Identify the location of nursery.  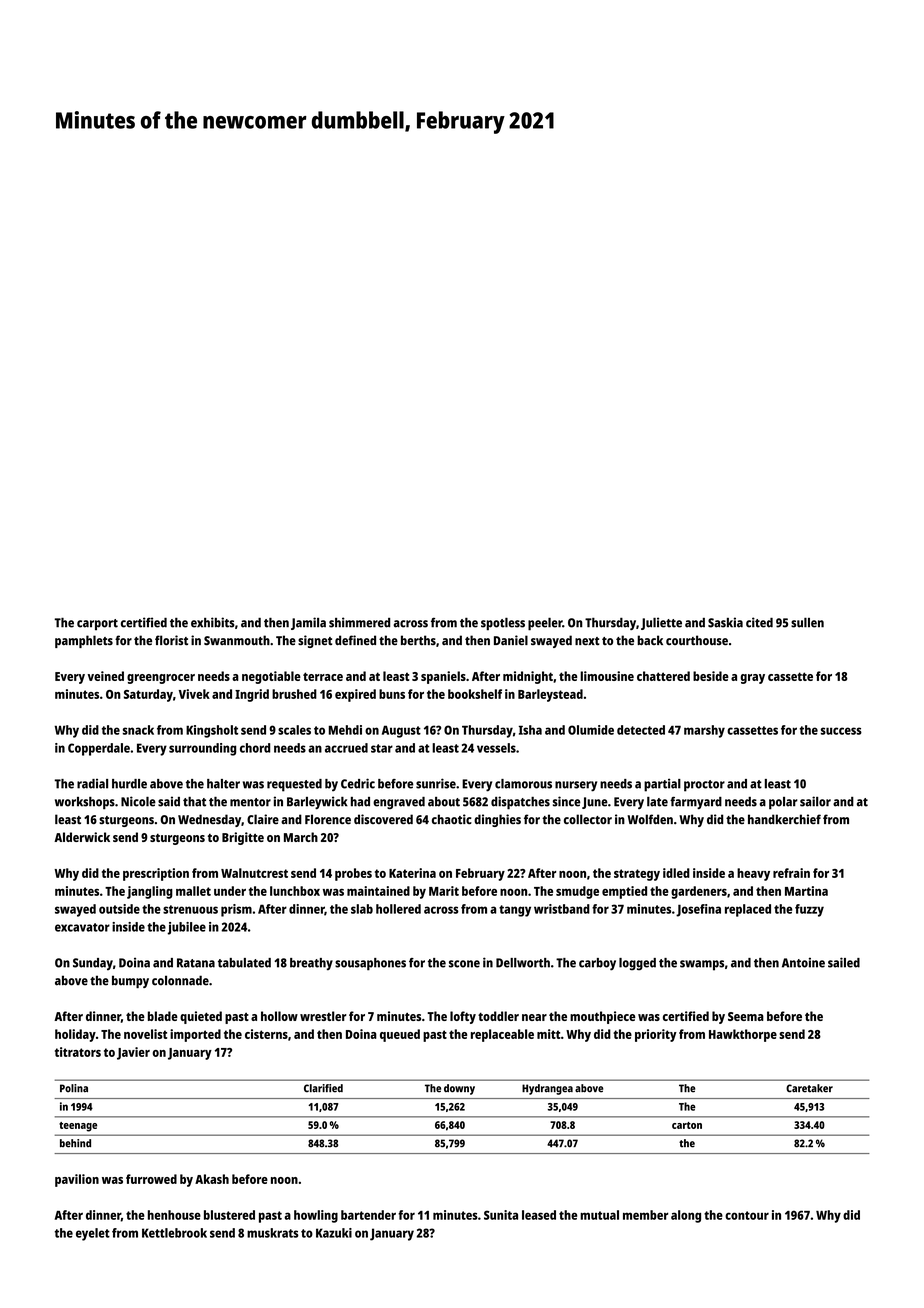
(576, 786).
